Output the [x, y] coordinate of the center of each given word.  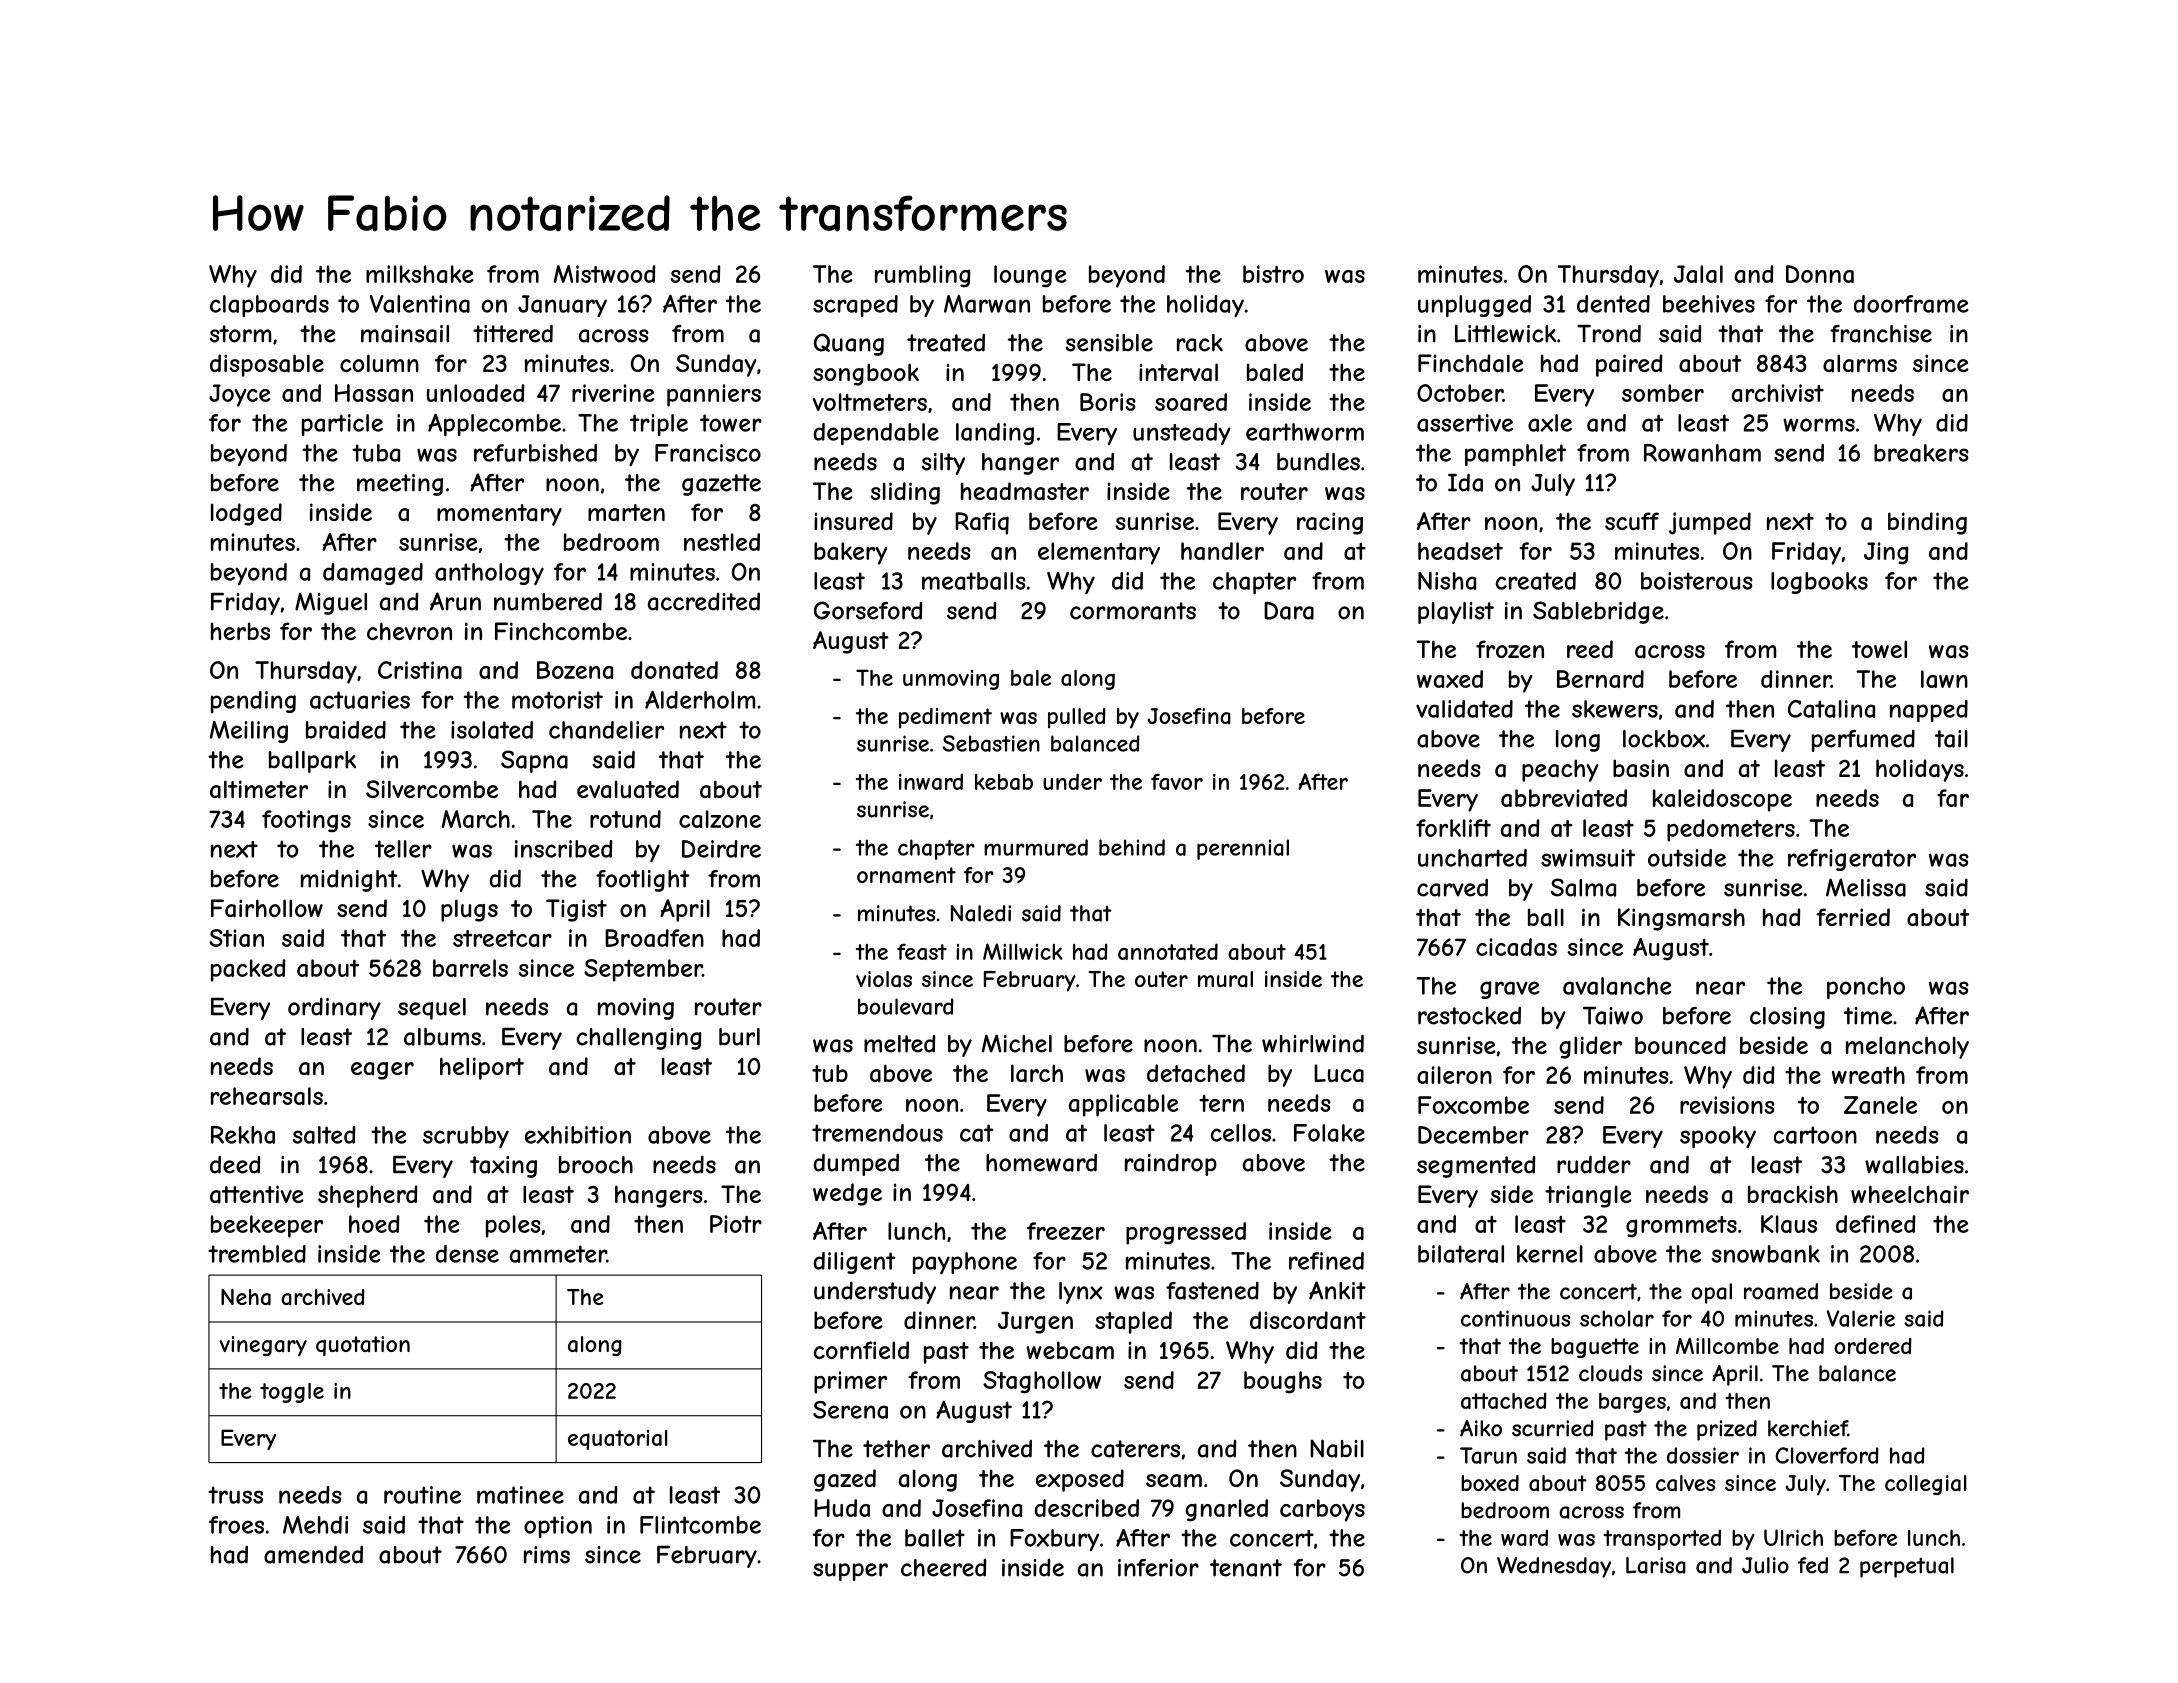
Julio [1765, 1565]
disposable [267, 365]
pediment [945, 718]
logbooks [1819, 583]
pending [253, 702]
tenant [1246, 1568]
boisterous [1697, 581]
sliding [905, 493]
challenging [639, 1039]
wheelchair [1910, 1194]
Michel [1017, 1043]
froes [236, 1525]
